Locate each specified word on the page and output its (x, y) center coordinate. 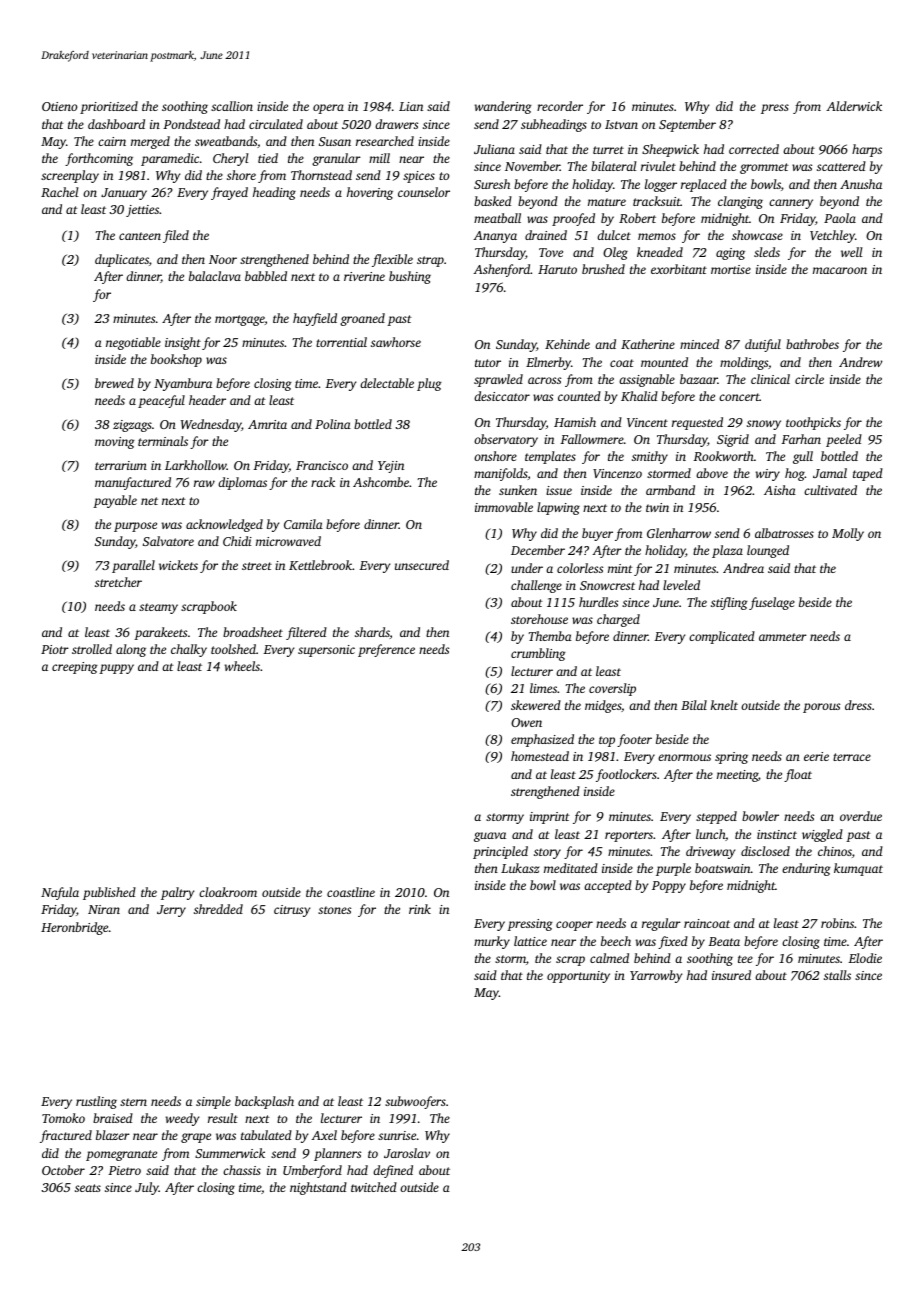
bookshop (176, 360)
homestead (540, 756)
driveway (710, 852)
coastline (351, 892)
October (63, 1170)
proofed (573, 219)
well (851, 252)
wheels (242, 666)
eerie (816, 756)
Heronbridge (74, 928)
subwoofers (415, 1102)
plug (429, 384)
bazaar (699, 379)
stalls (837, 975)
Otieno (59, 106)
